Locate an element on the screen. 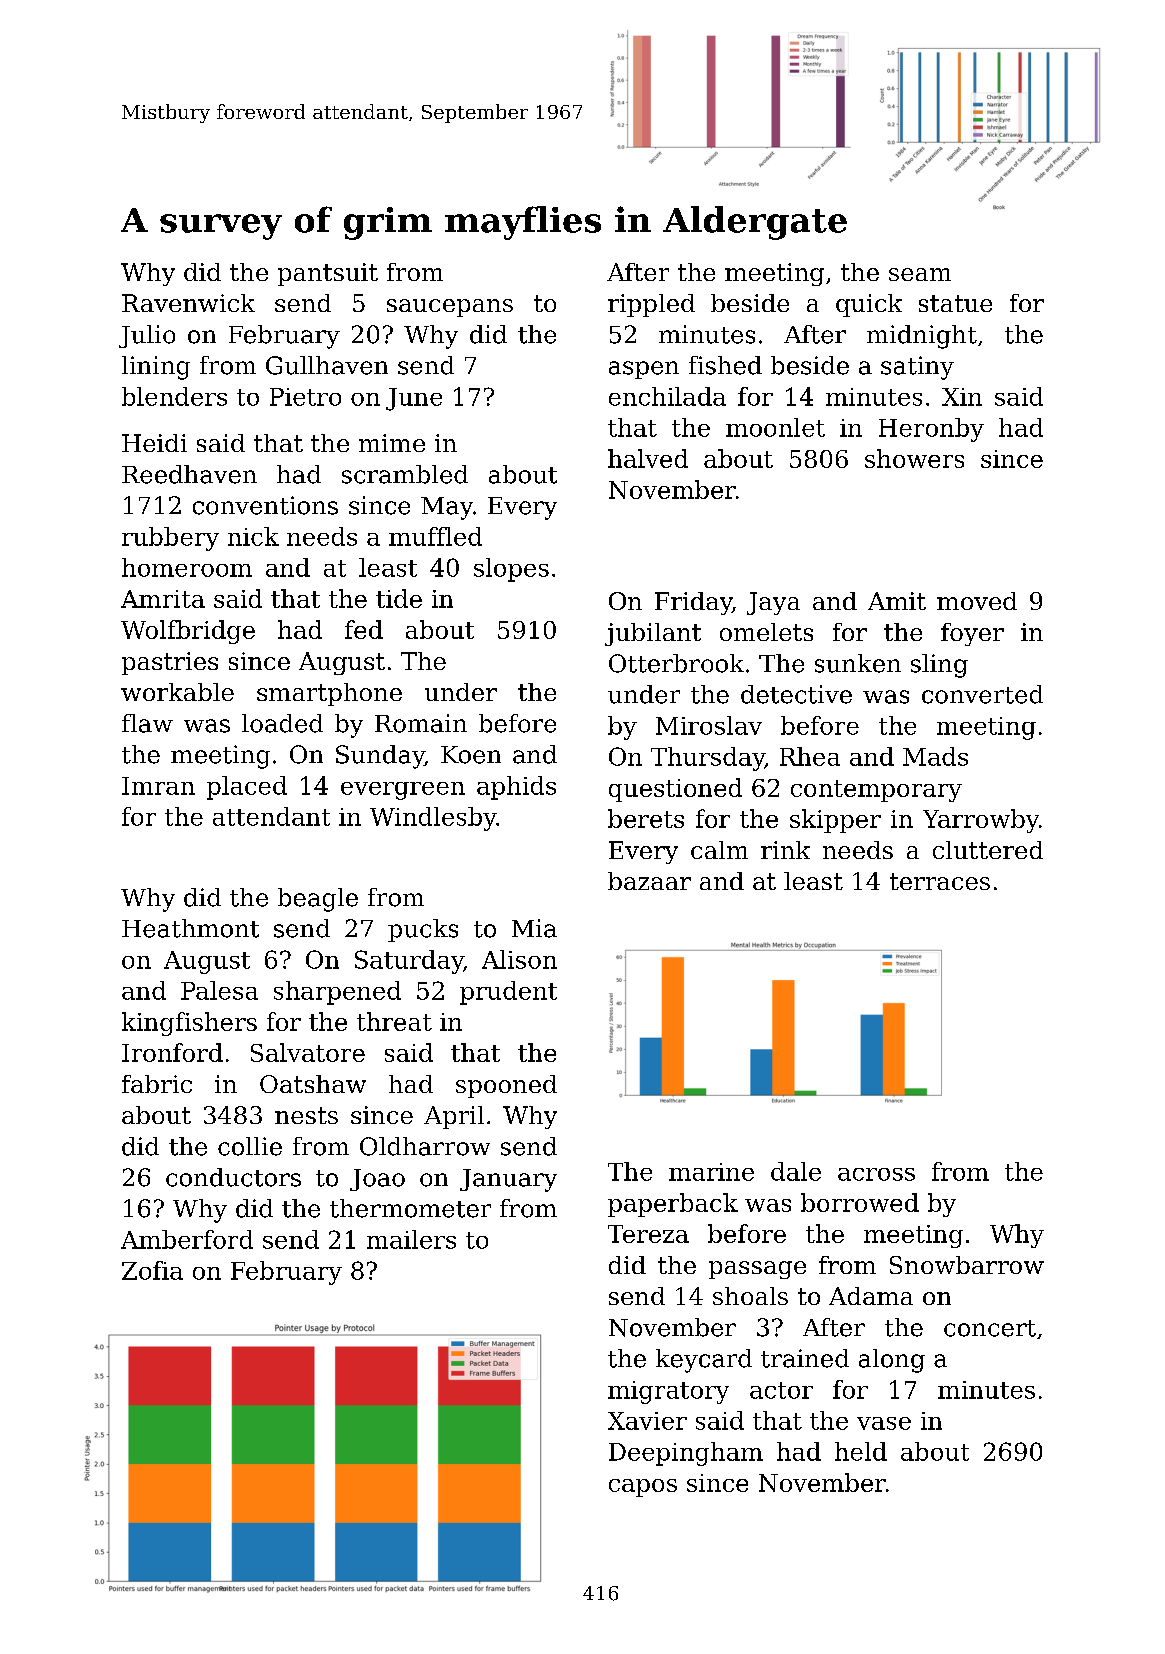  rippled is located at coordinates (651, 305).
